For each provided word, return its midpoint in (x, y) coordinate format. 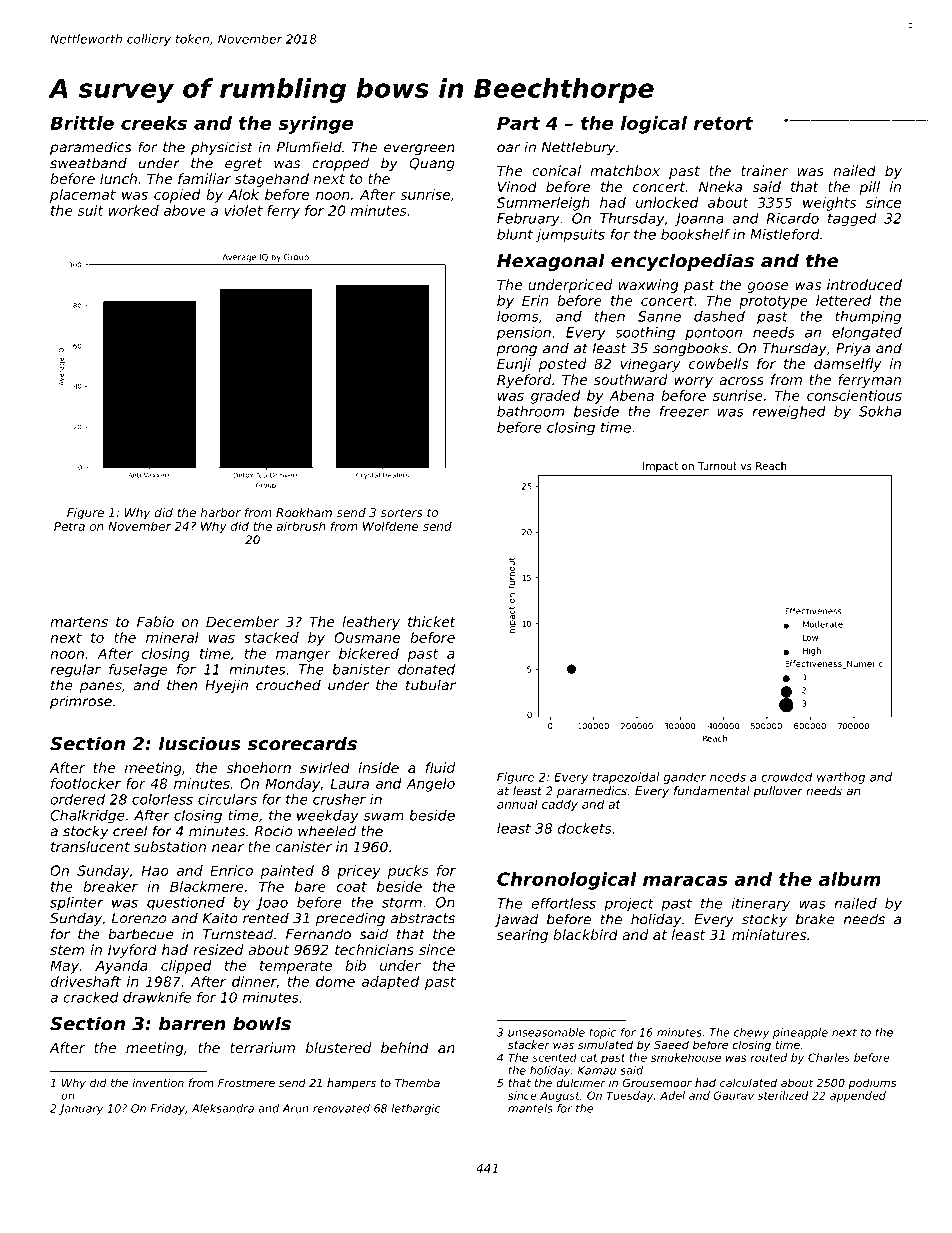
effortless (563, 903)
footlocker (86, 783)
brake (815, 919)
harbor (221, 512)
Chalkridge (87, 816)
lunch (118, 178)
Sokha (880, 411)
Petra (69, 526)
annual (517, 804)
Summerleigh (543, 204)
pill (869, 188)
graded (555, 397)
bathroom (530, 411)
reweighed (789, 413)
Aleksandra (223, 1108)
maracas (685, 880)
